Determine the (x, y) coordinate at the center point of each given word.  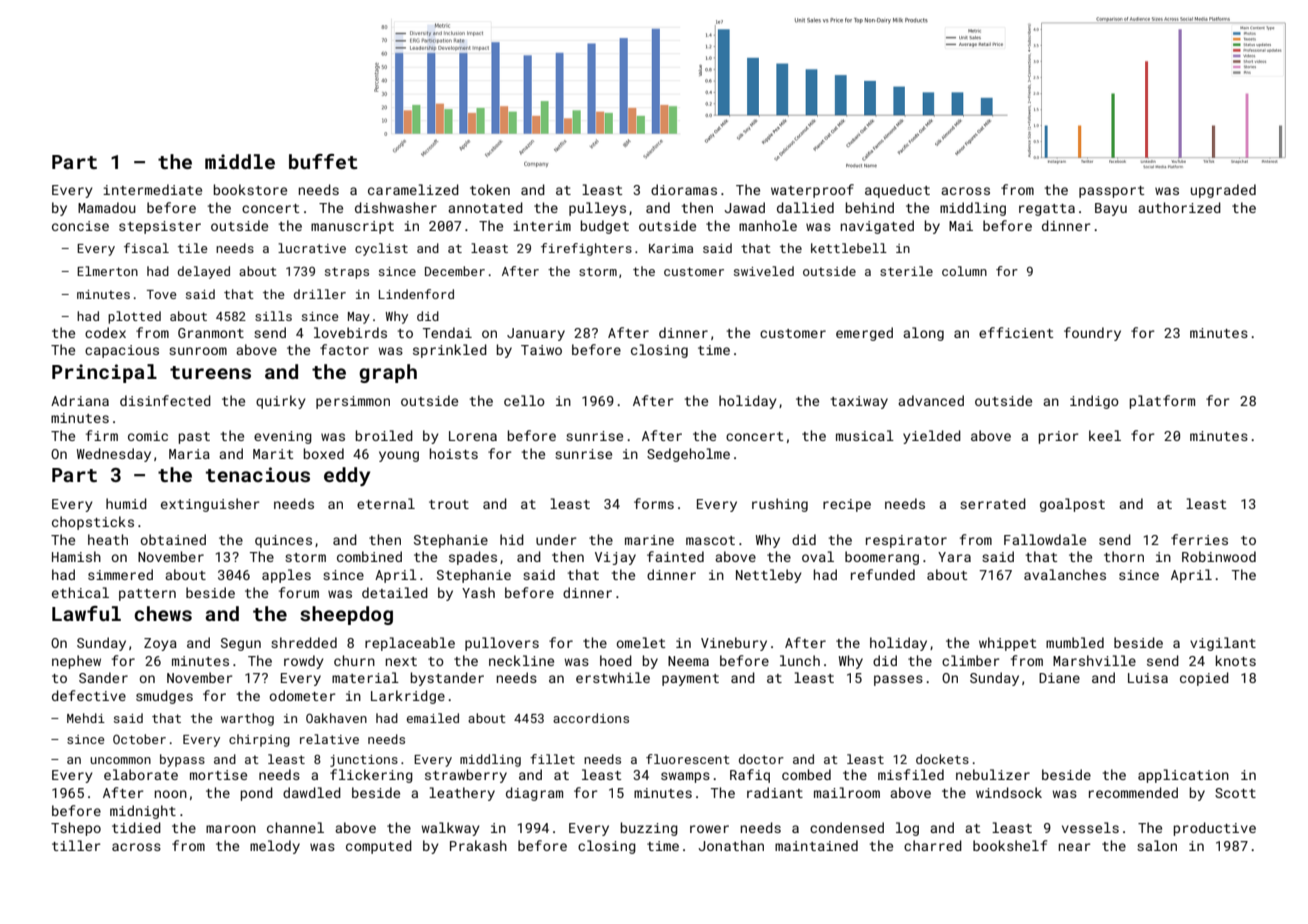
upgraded (1223, 191)
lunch (800, 660)
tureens (210, 372)
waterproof (812, 191)
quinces (283, 541)
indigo (1094, 402)
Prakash (478, 845)
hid (512, 539)
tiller (76, 845)
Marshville (1094, 660)
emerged (864, 334)
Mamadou (107, 207)
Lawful (86, 613)
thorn (1124, 556)
